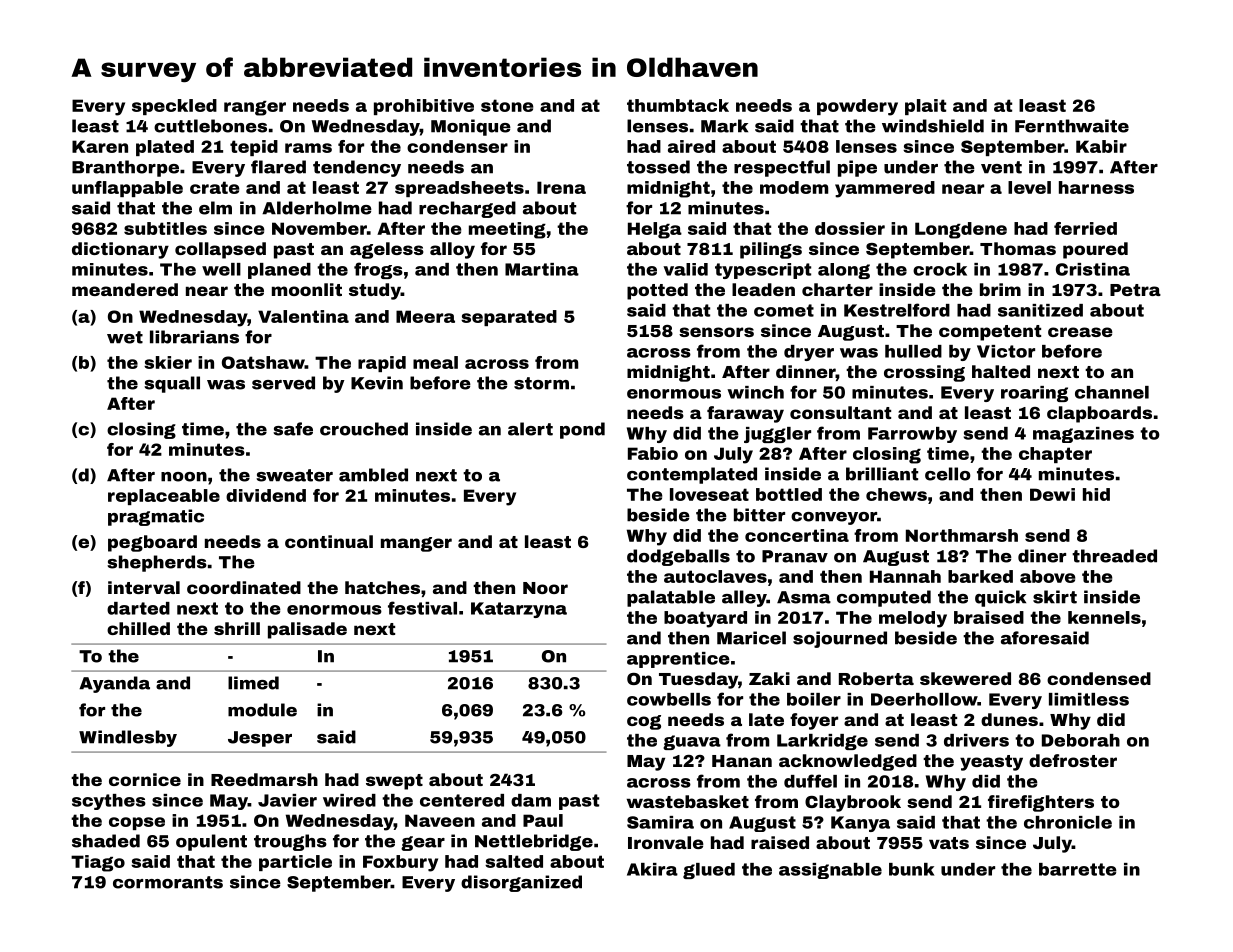 The image size is (1233, 952). What do you see at coordinates (531, 800) in the screenshot?
I see `dam` at bounding box center [531, 800].
